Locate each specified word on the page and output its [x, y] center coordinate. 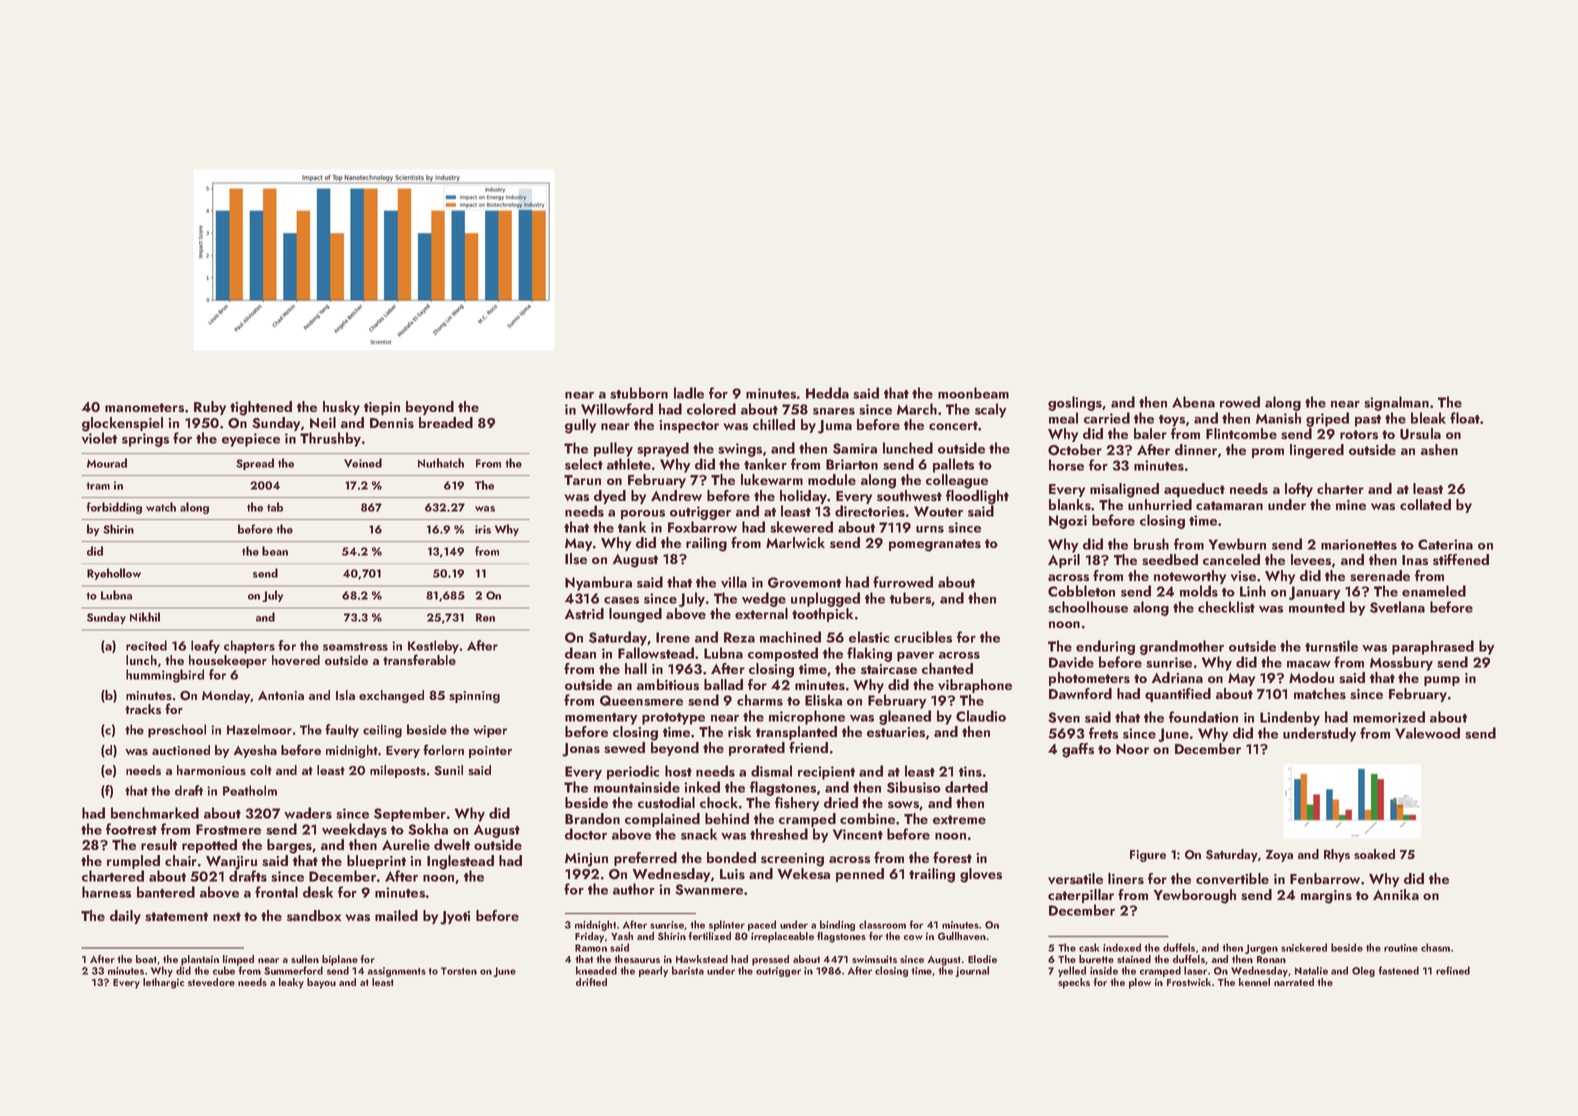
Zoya [1279, 856]
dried [841, 802]
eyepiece [251, 440]
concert [953, 425]
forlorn [443, 749]
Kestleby [433, 647]
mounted [1317, 607]
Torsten [459, 971]
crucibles [923, 637]
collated [1425, 504]
